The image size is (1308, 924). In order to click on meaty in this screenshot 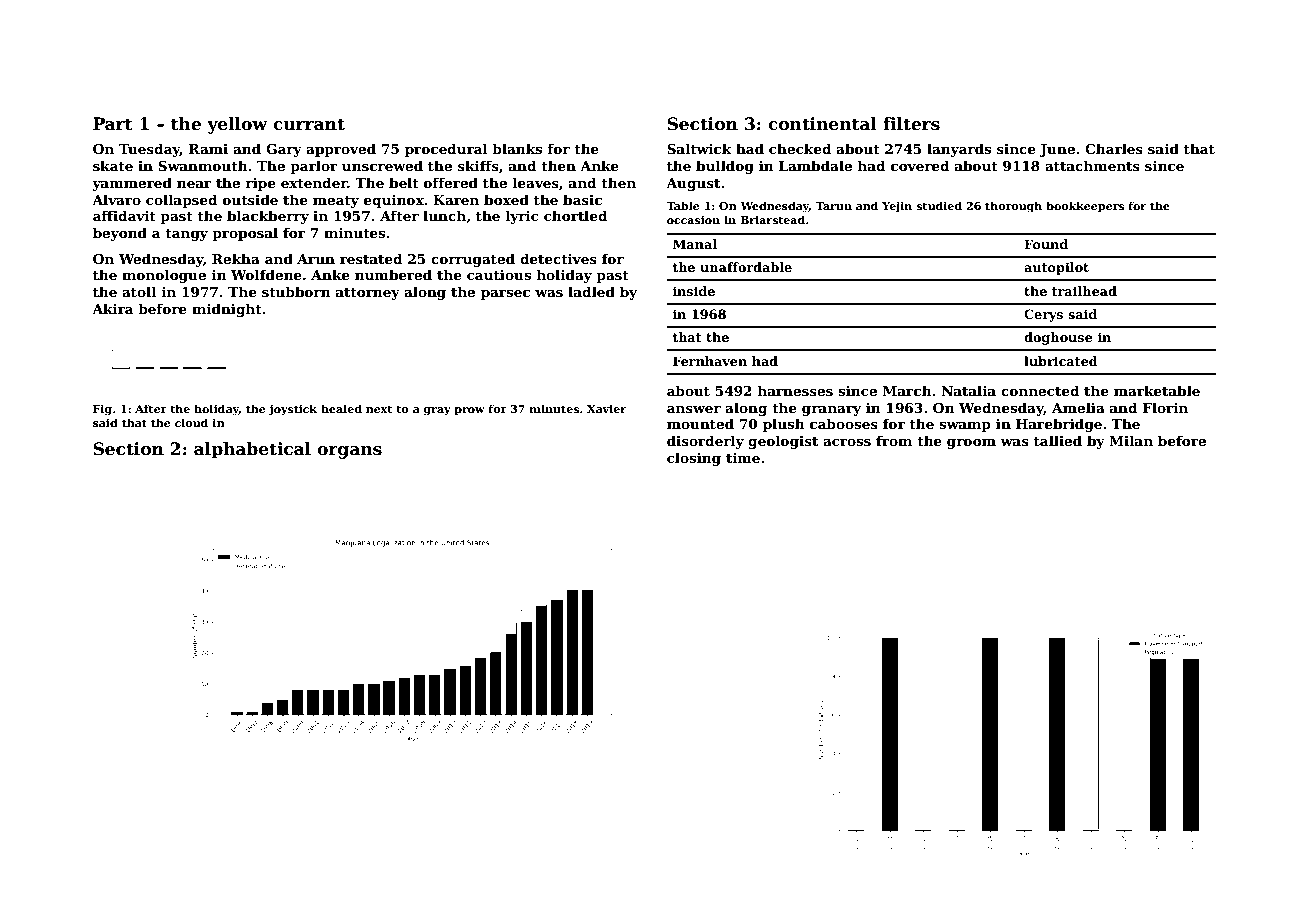, I will do `click(336, 202)`.
